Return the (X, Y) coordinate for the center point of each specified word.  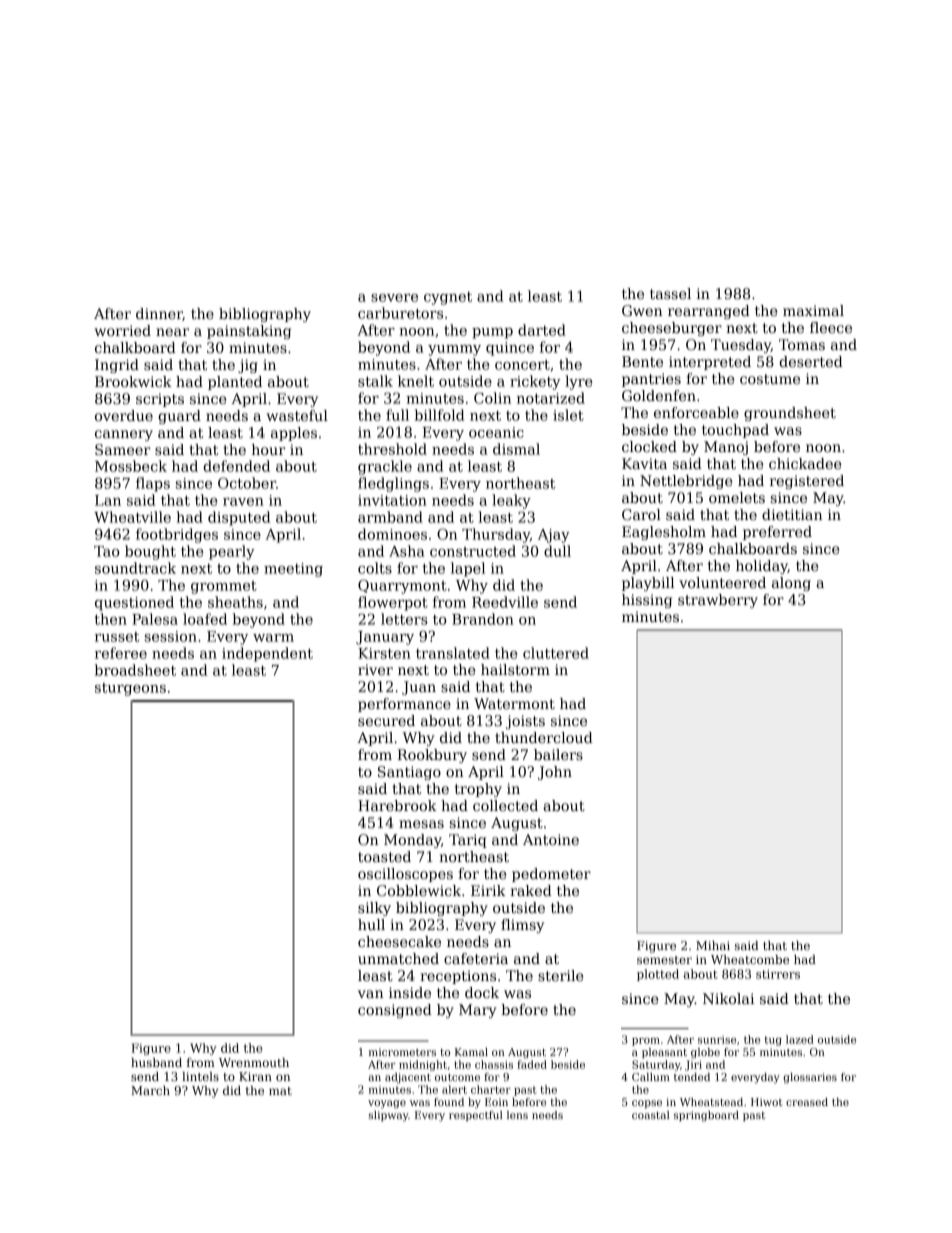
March (150, 1090)
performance (404, 705)
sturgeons (130, 689)
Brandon (483, 619)
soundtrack (135, 568)
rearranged (709, 312)
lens (517, 1115)
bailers (558, 754)
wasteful (297, 415)
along (791, 584)
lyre (579, 382)
